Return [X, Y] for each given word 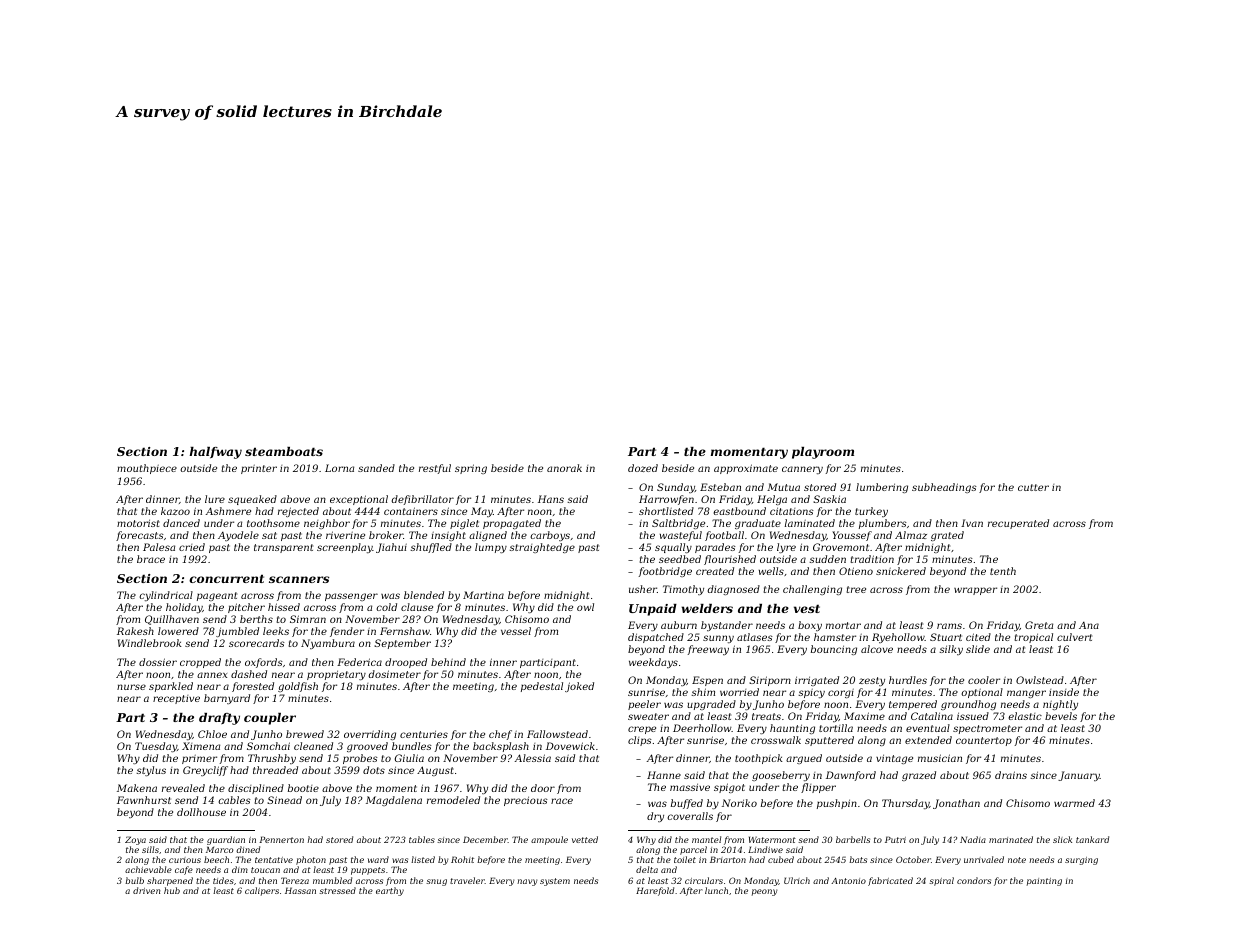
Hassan [300, 890]
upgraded [711, 705]
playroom [823, 453]
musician [940, 758]
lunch [716, 890]
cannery [802, 470]
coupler [270, 719]
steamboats [284, 451]
